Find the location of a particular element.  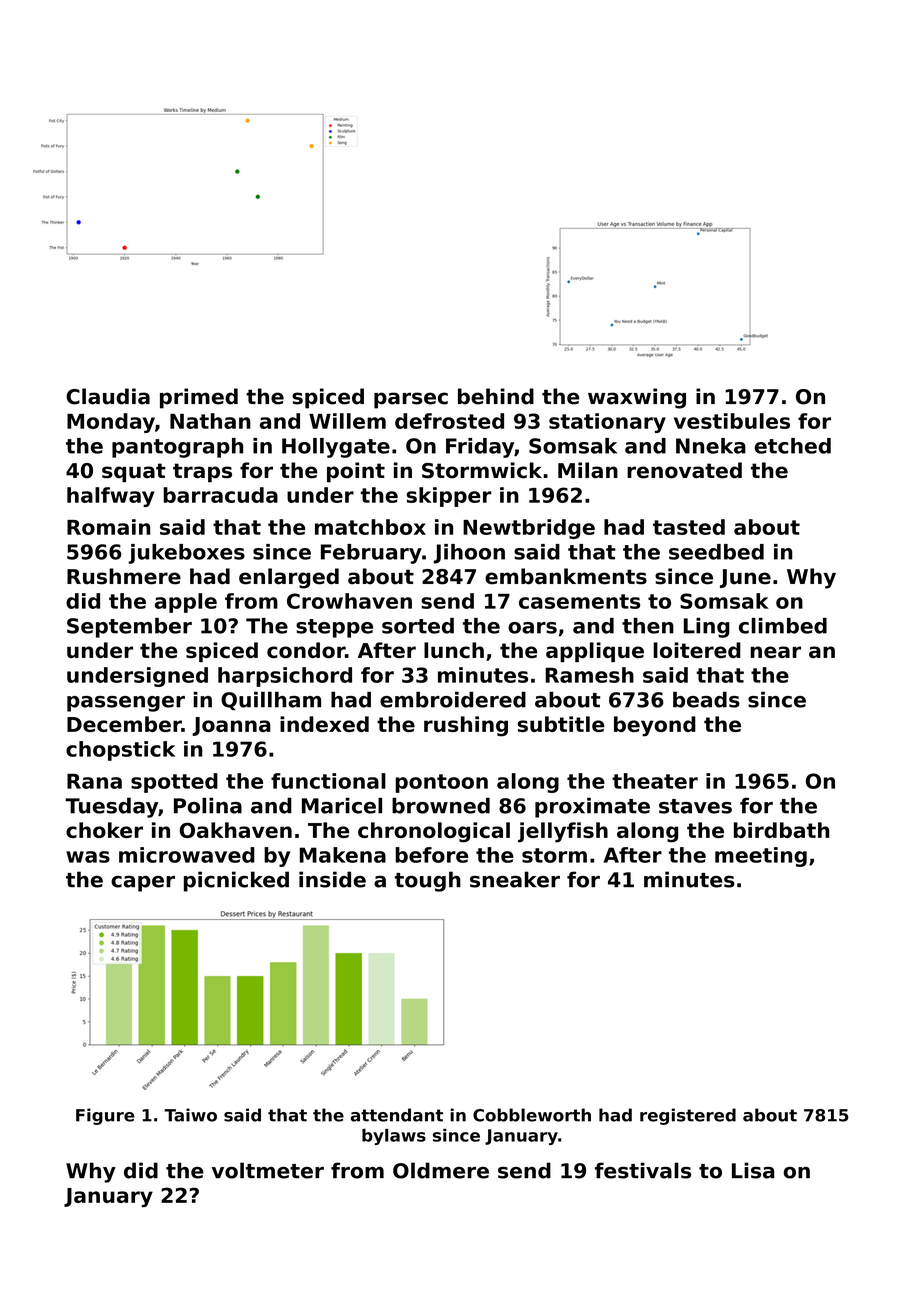

vestibules is located at coordinates (732, 421).
